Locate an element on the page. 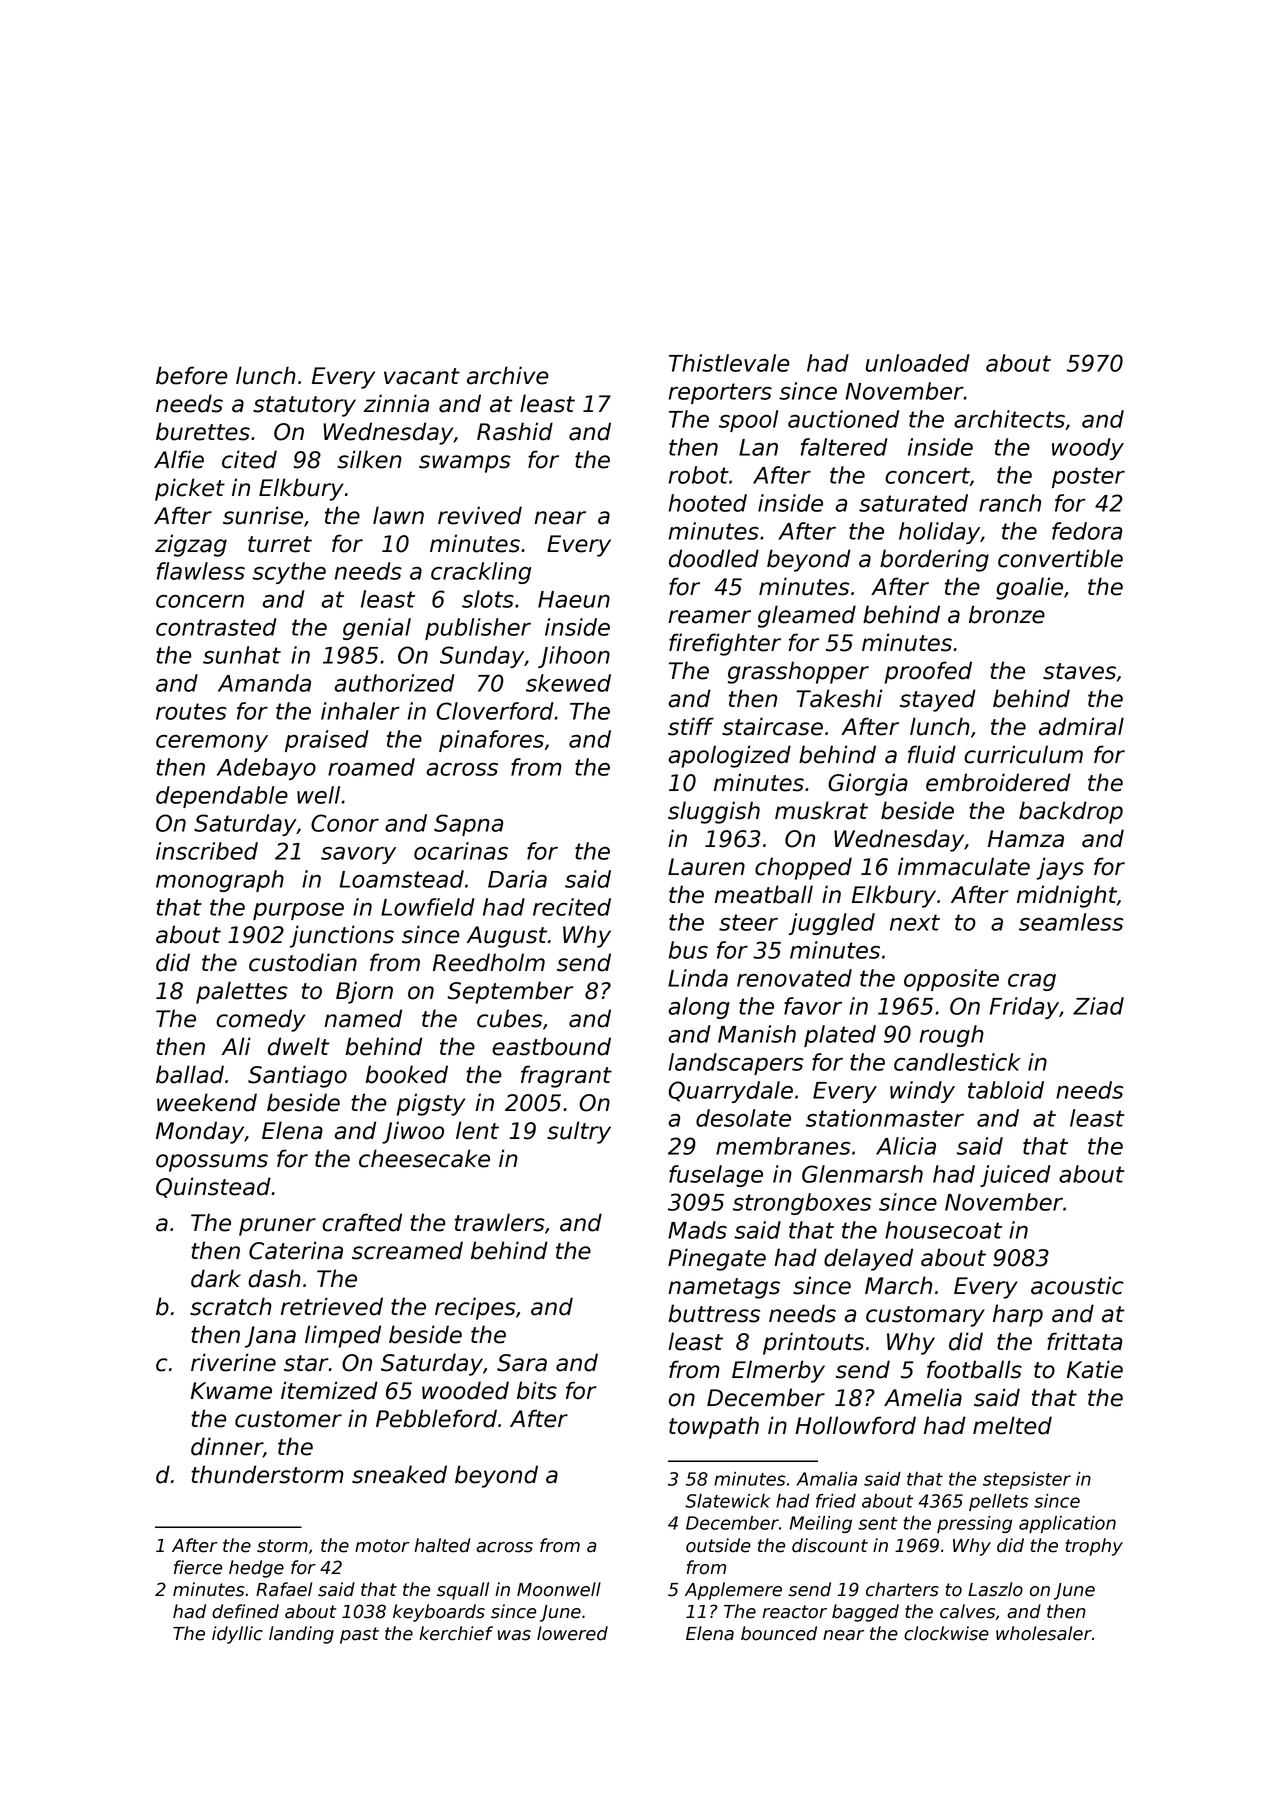 The height and width of the image is (1808, 1279). spool is located at coordinates (748, 421).
